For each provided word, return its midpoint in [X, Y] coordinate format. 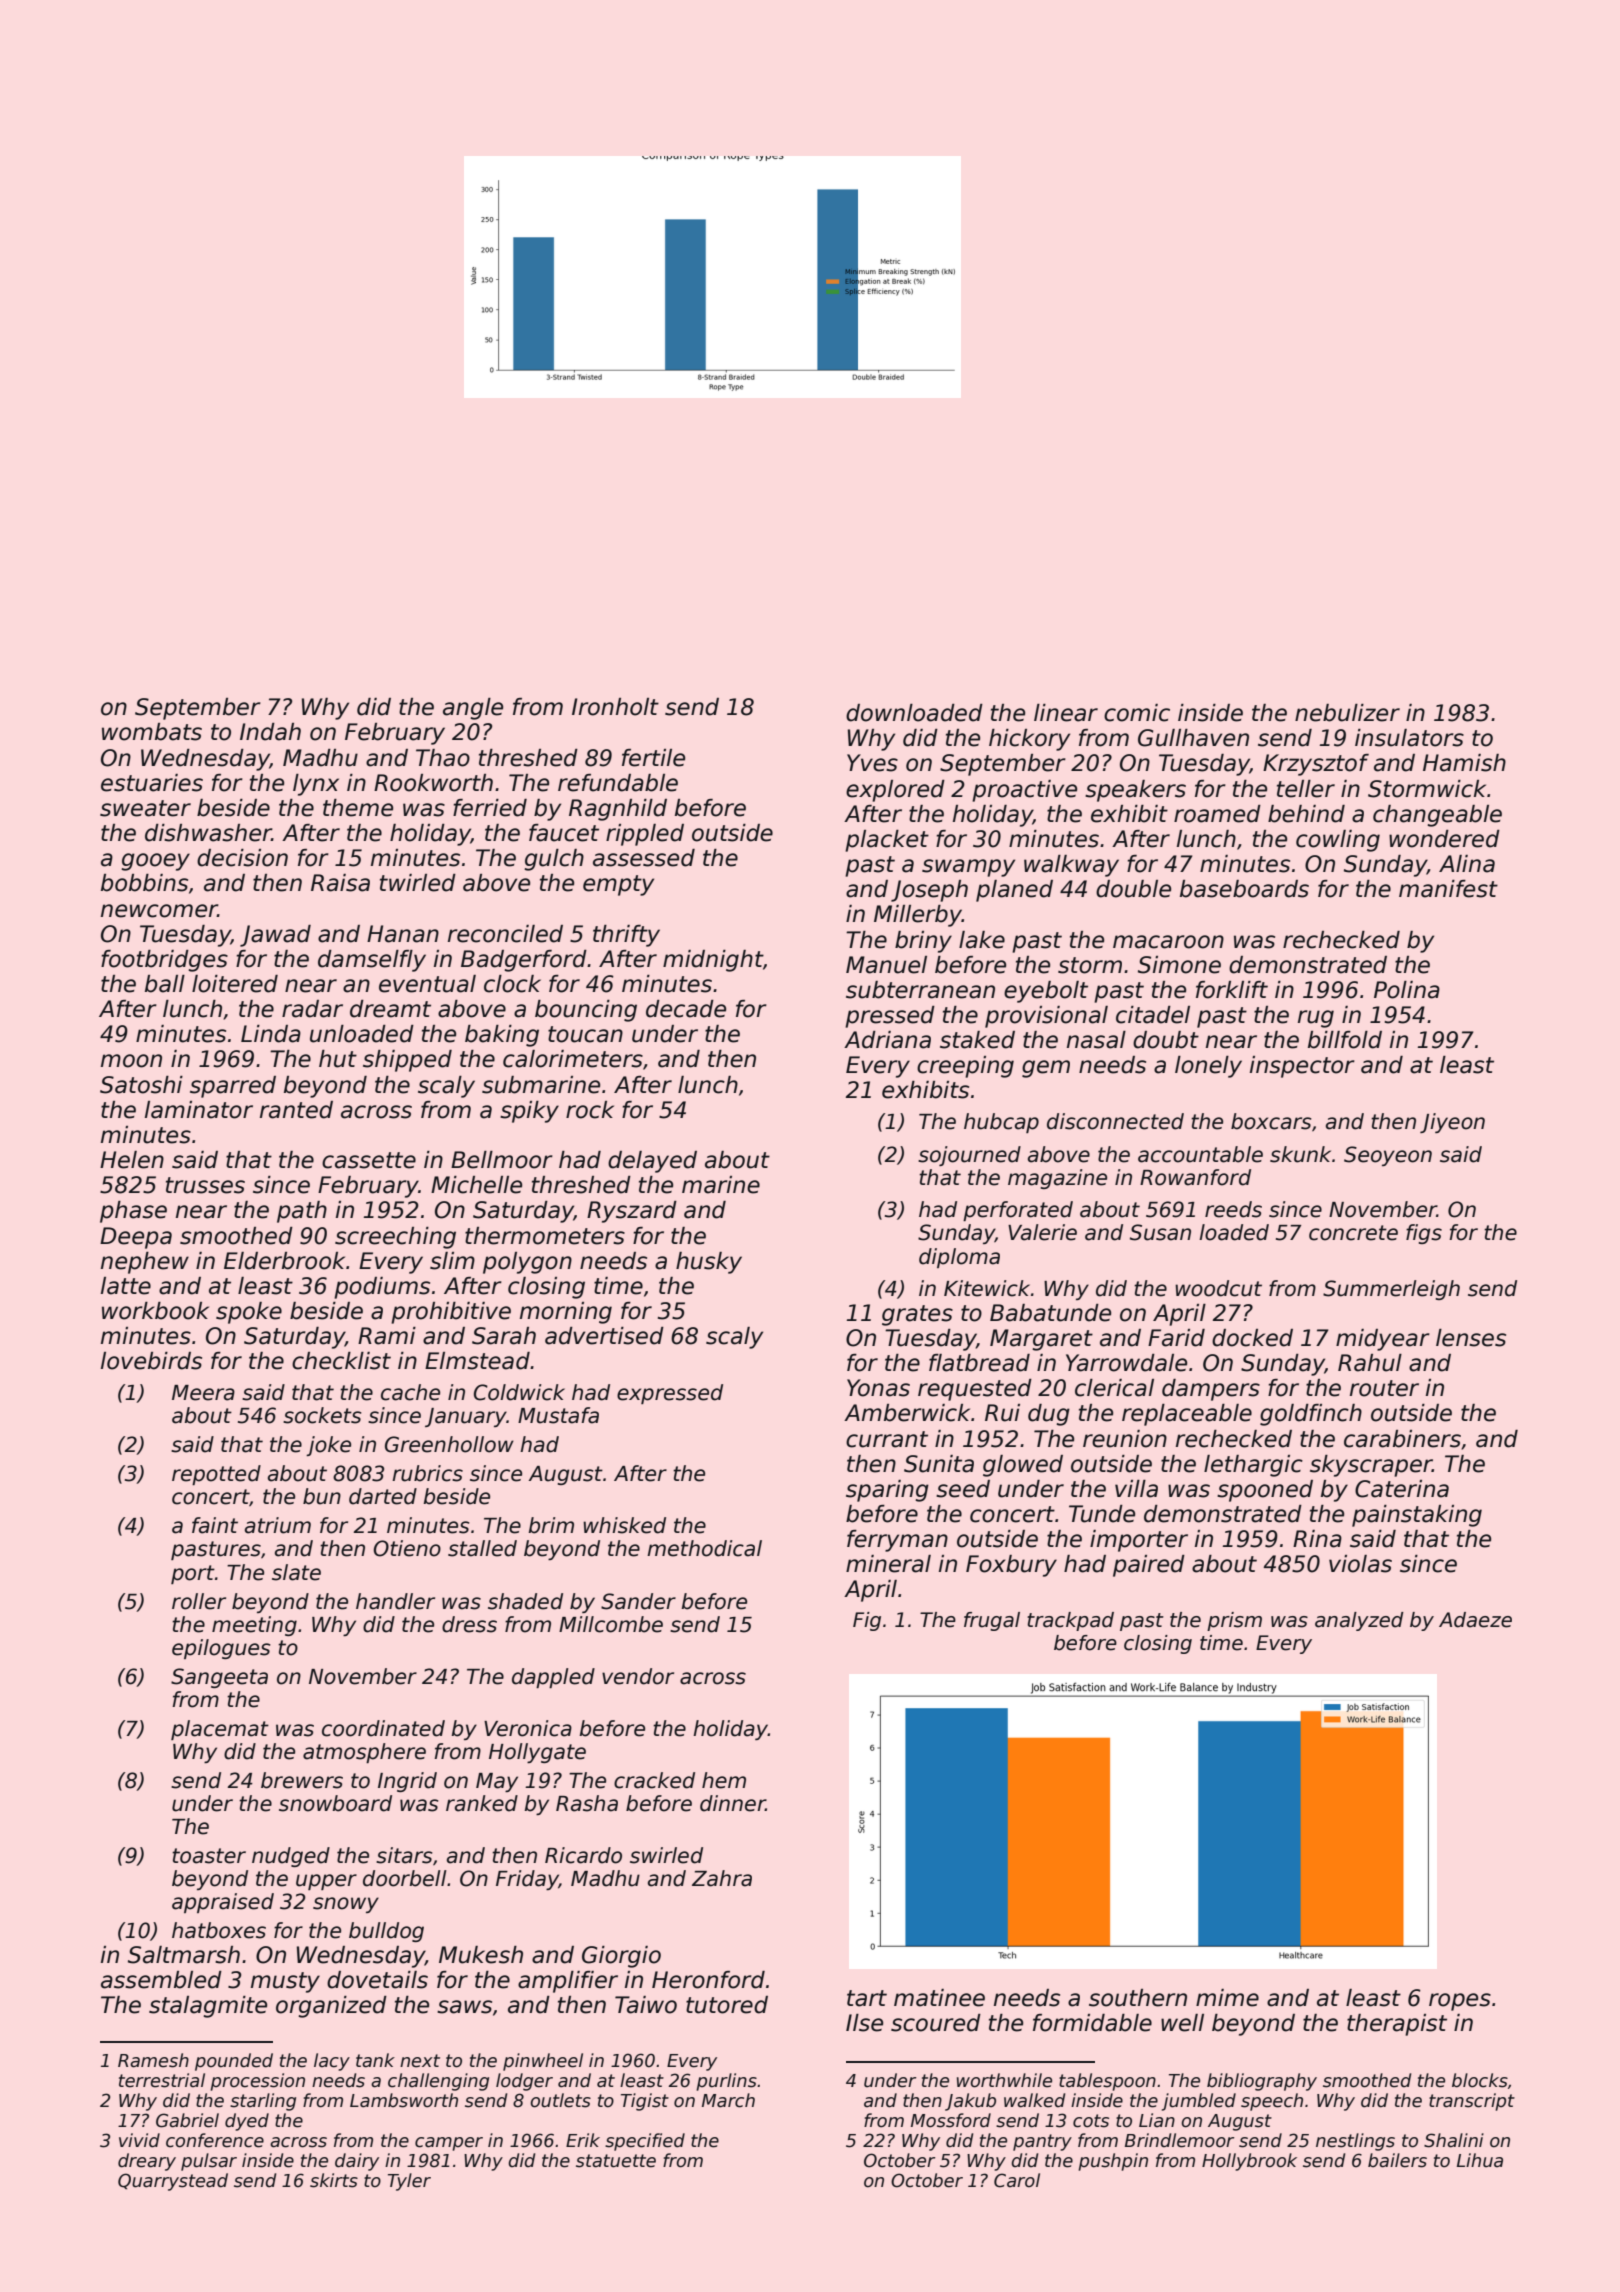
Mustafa [558, 1415]
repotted [216, 1475]
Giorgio [621, 1957]
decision [242, 858]
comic [1137, 713]
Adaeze [1475, 1620]
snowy [346, 1905]
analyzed [1359, 1621]
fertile [653, 758]
